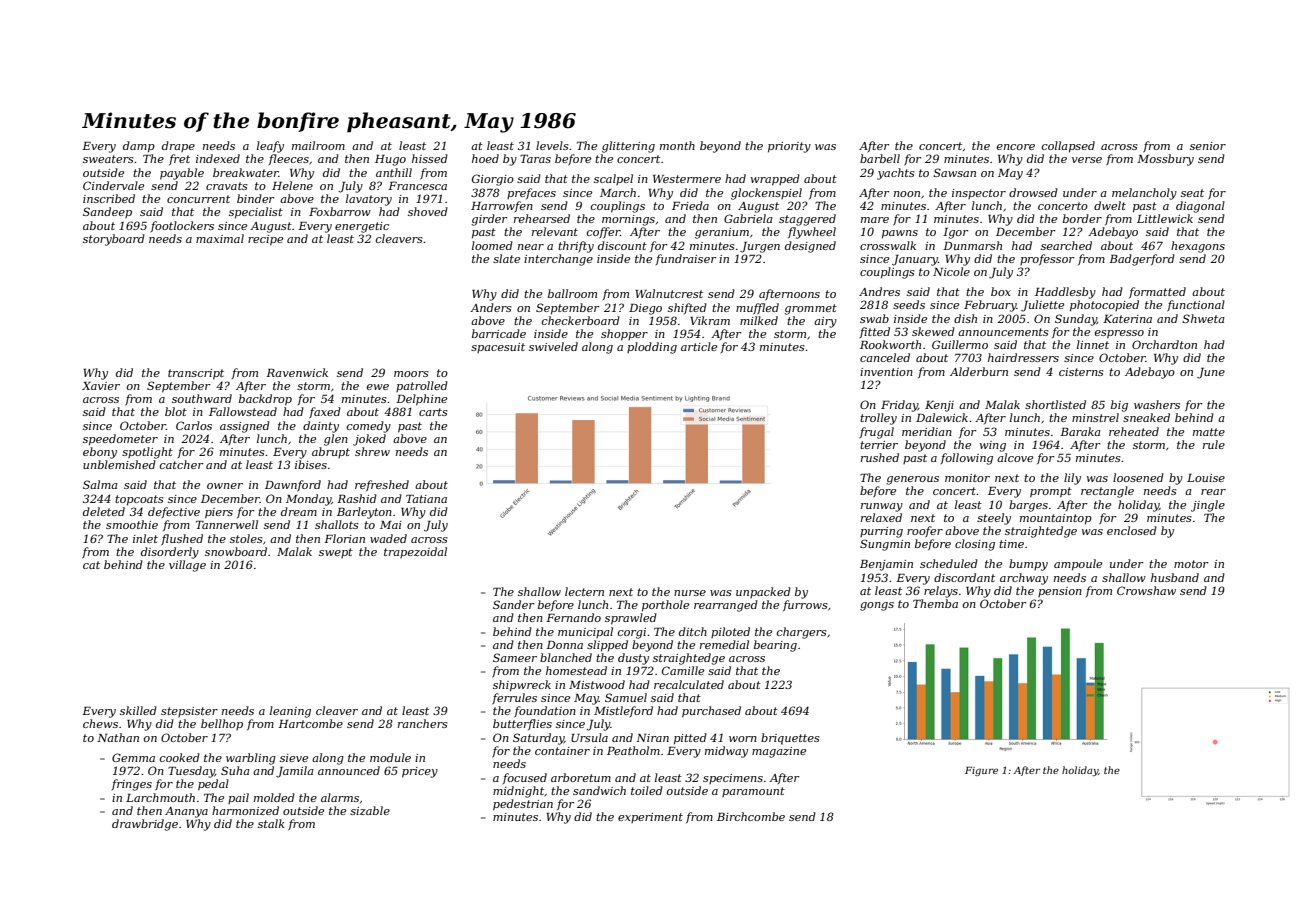 This screenshot has height=924, width=1308. Describe the element at coordinates (650, 818) in the screenshot. I see `experiment` at that location.
